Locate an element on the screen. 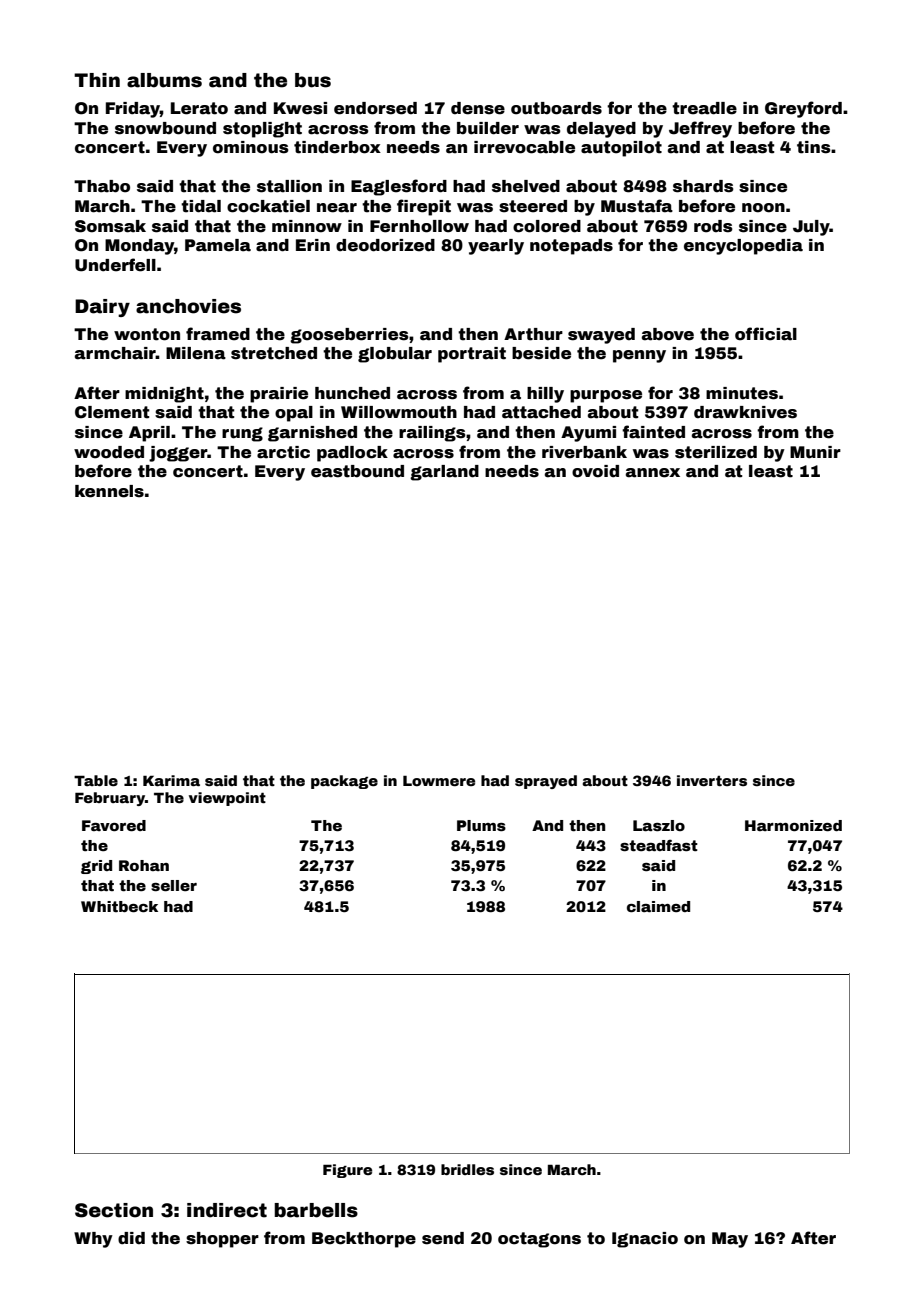  albums is located at coordinates (164, 80).
